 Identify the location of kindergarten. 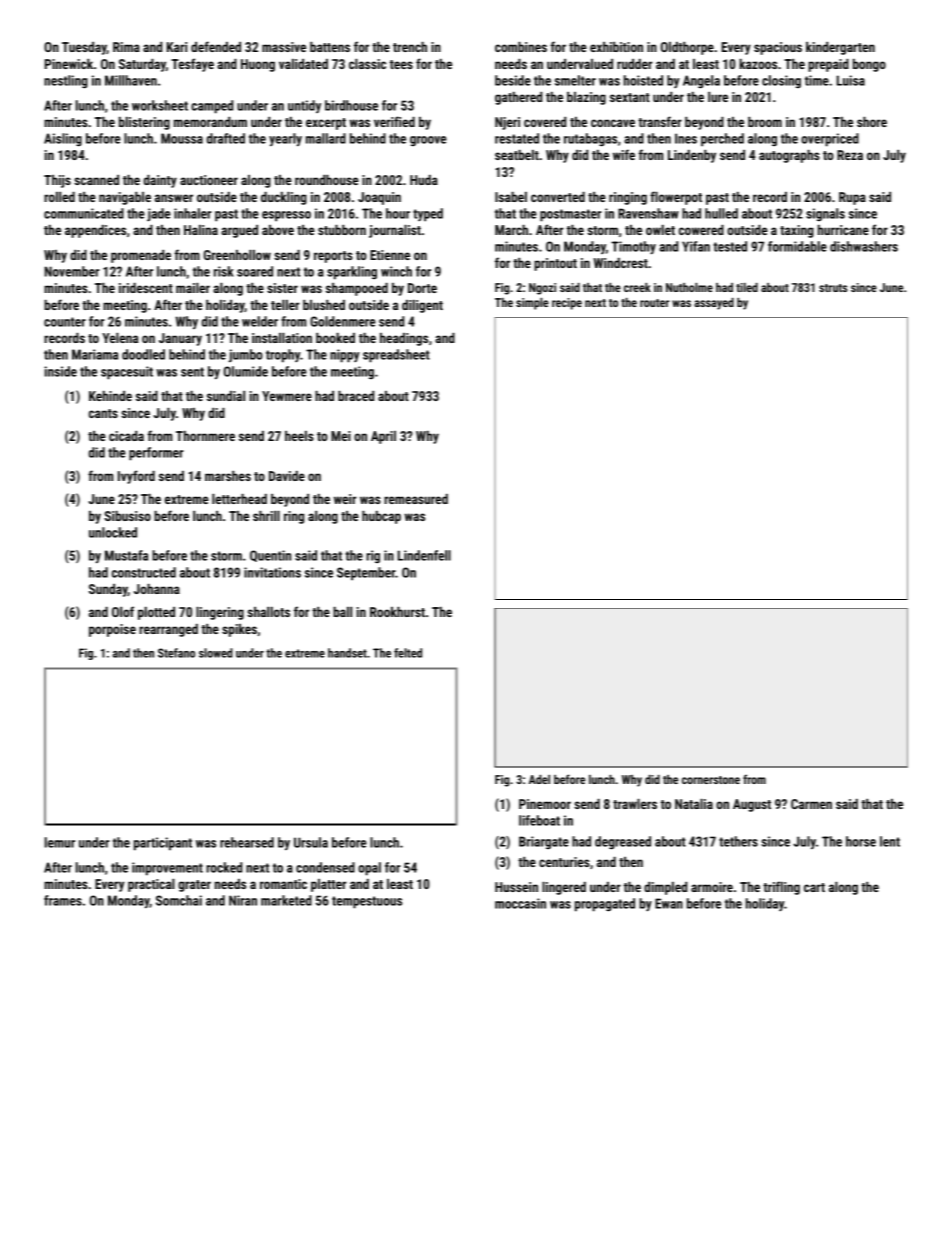
(840, 48).
